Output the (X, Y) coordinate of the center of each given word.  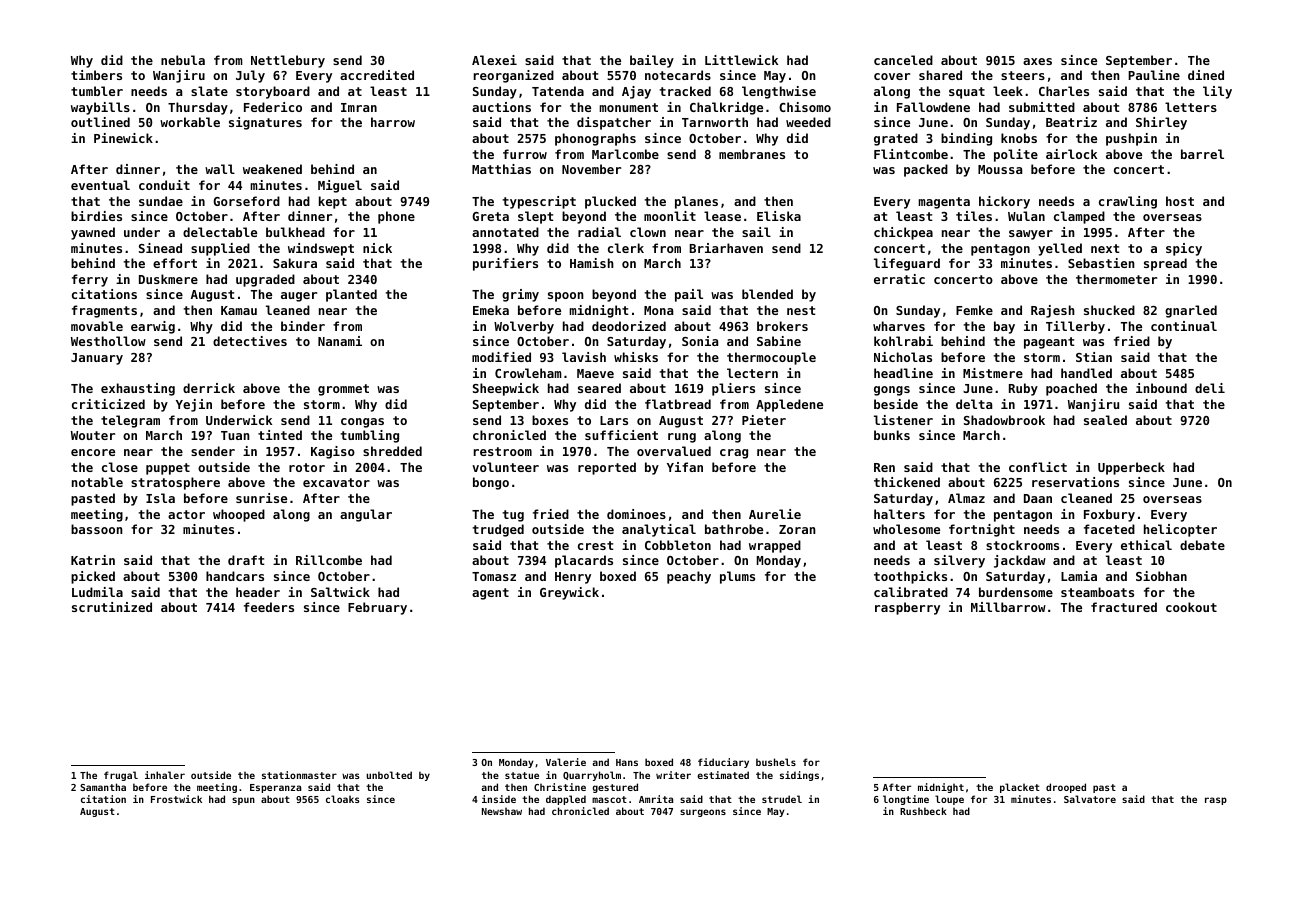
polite (1016, 155)
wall (220, 169)
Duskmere (168, 279)
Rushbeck (923, 811)
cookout (1191, 607)
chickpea (903, 233)
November (591, 169)
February (377, 608)
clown (648, 232)
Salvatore (1090, 799)
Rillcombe (329, 560)
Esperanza (275, 788)
